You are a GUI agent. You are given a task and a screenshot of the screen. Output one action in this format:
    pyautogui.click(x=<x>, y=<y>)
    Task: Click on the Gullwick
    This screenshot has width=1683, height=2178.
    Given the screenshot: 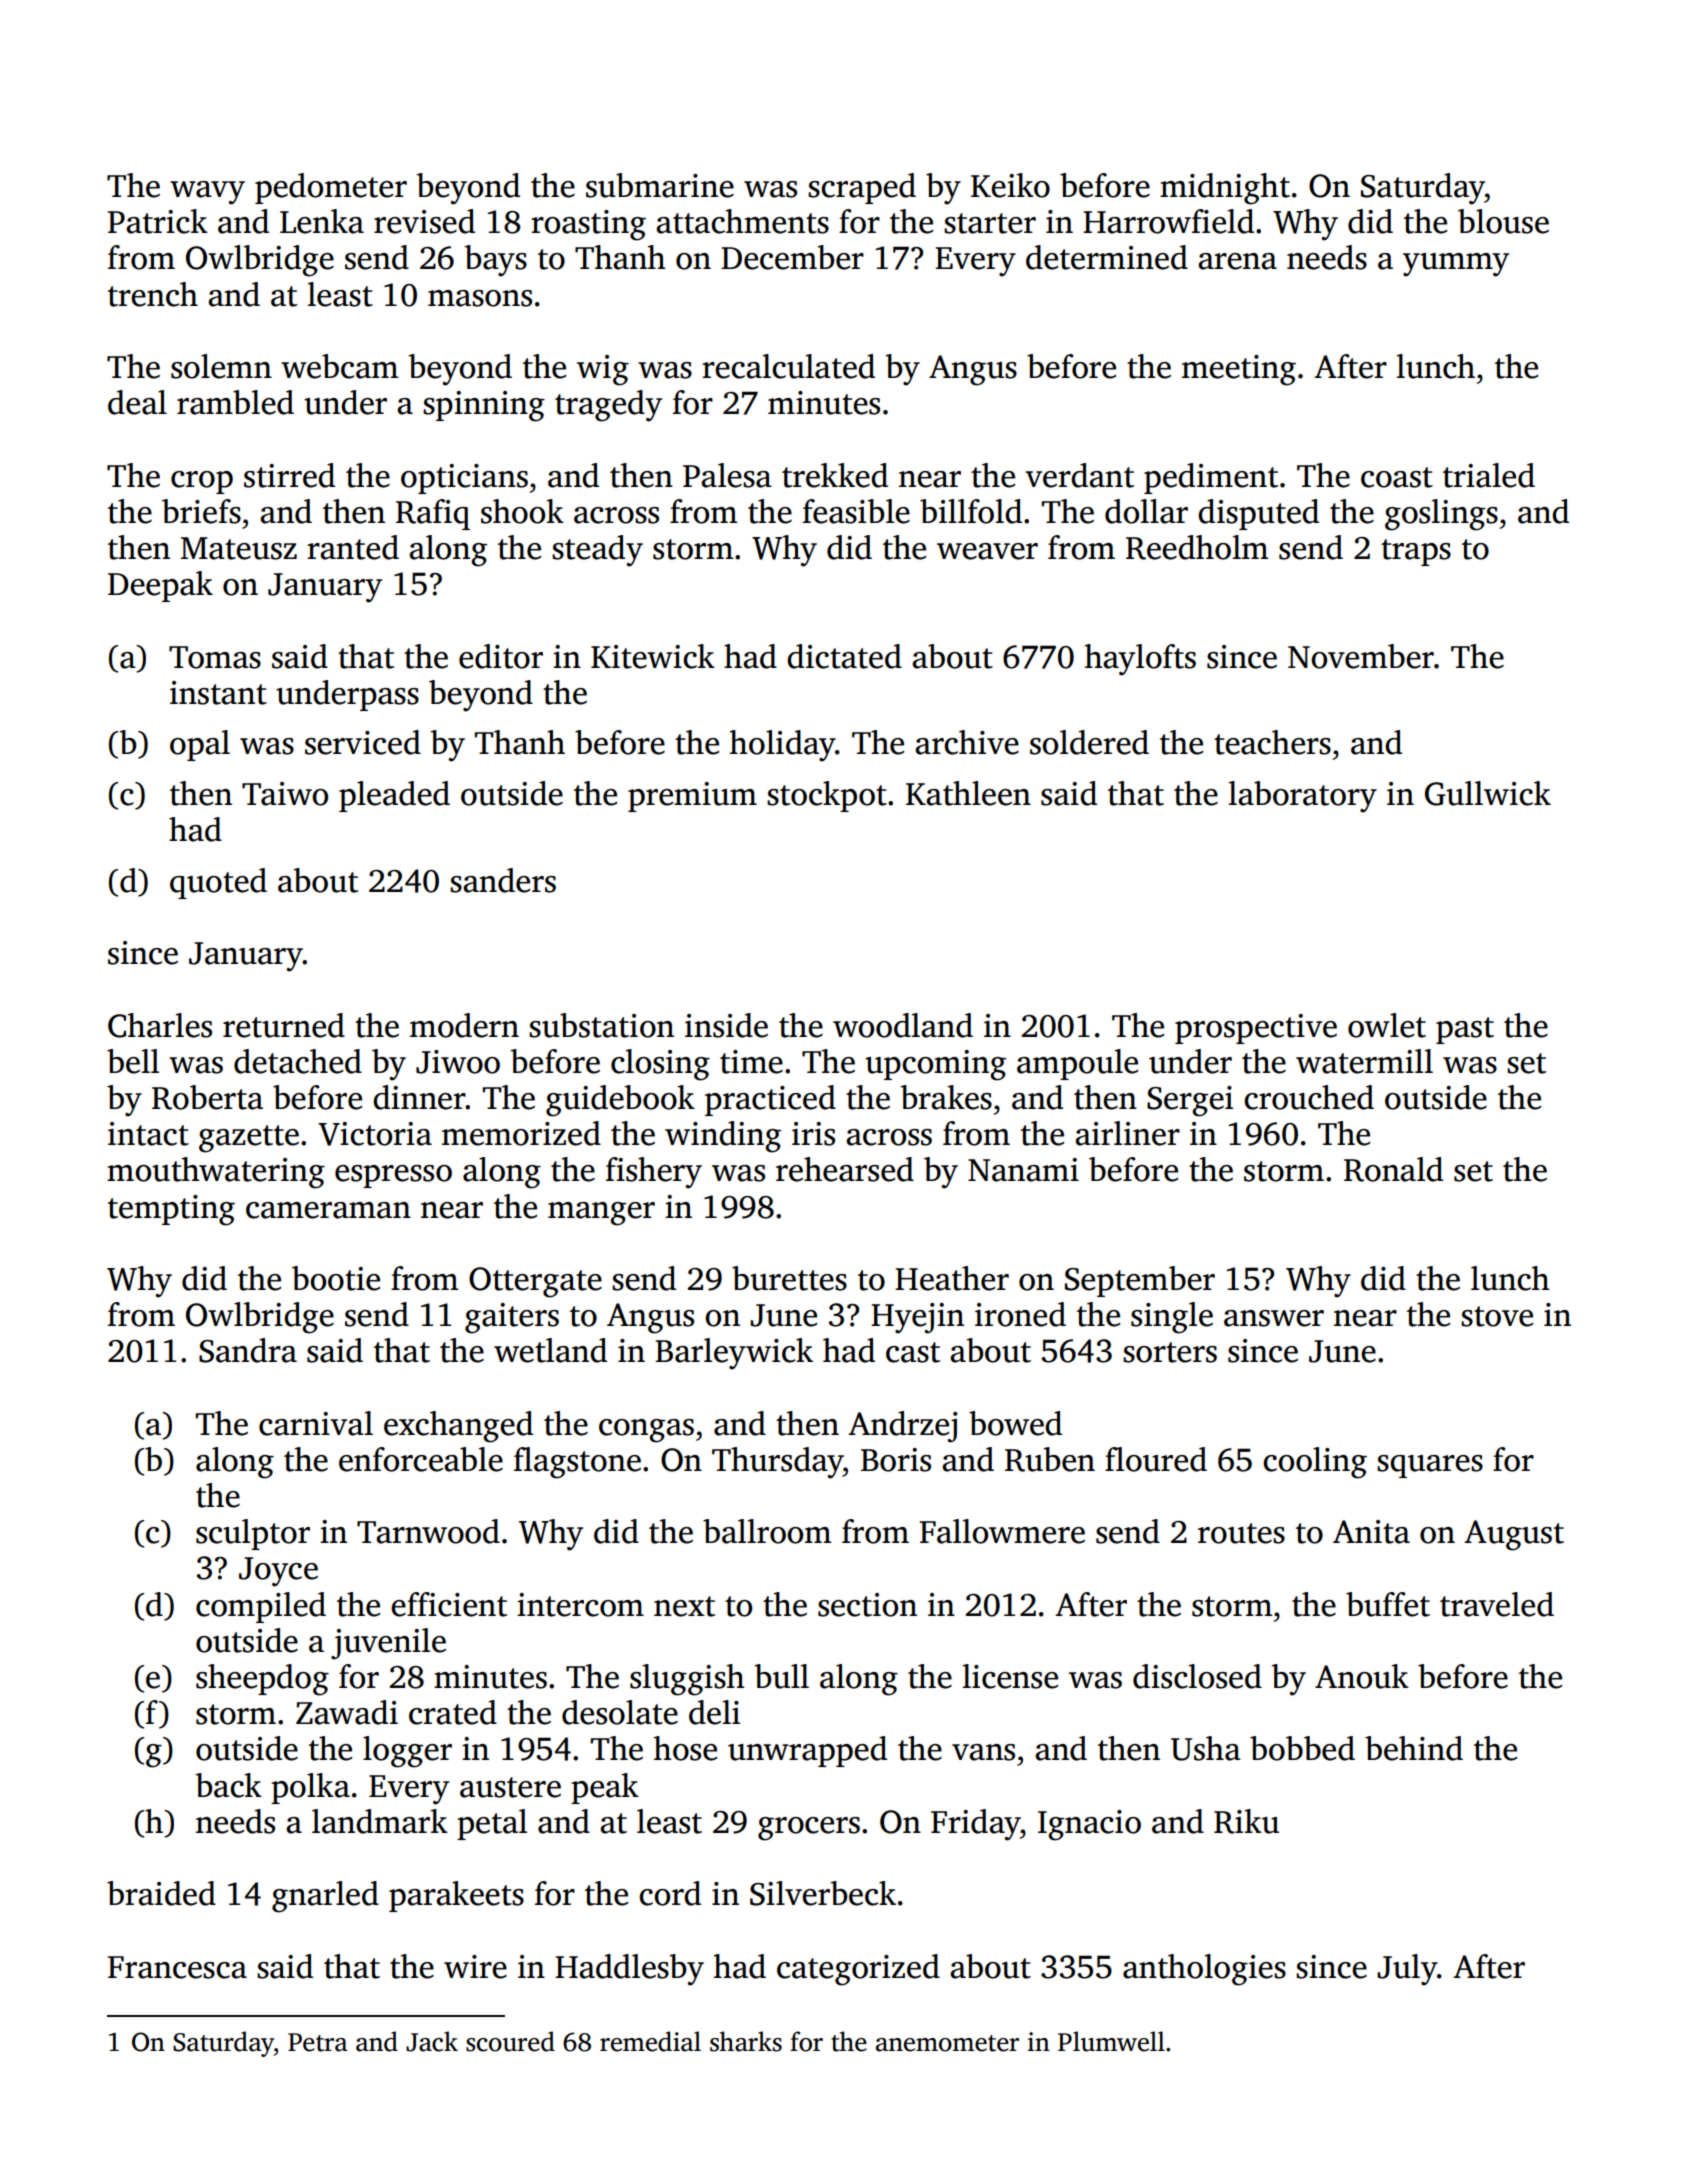 What is the action you would take?
    pyautogui.click(x=1488, y=793)
